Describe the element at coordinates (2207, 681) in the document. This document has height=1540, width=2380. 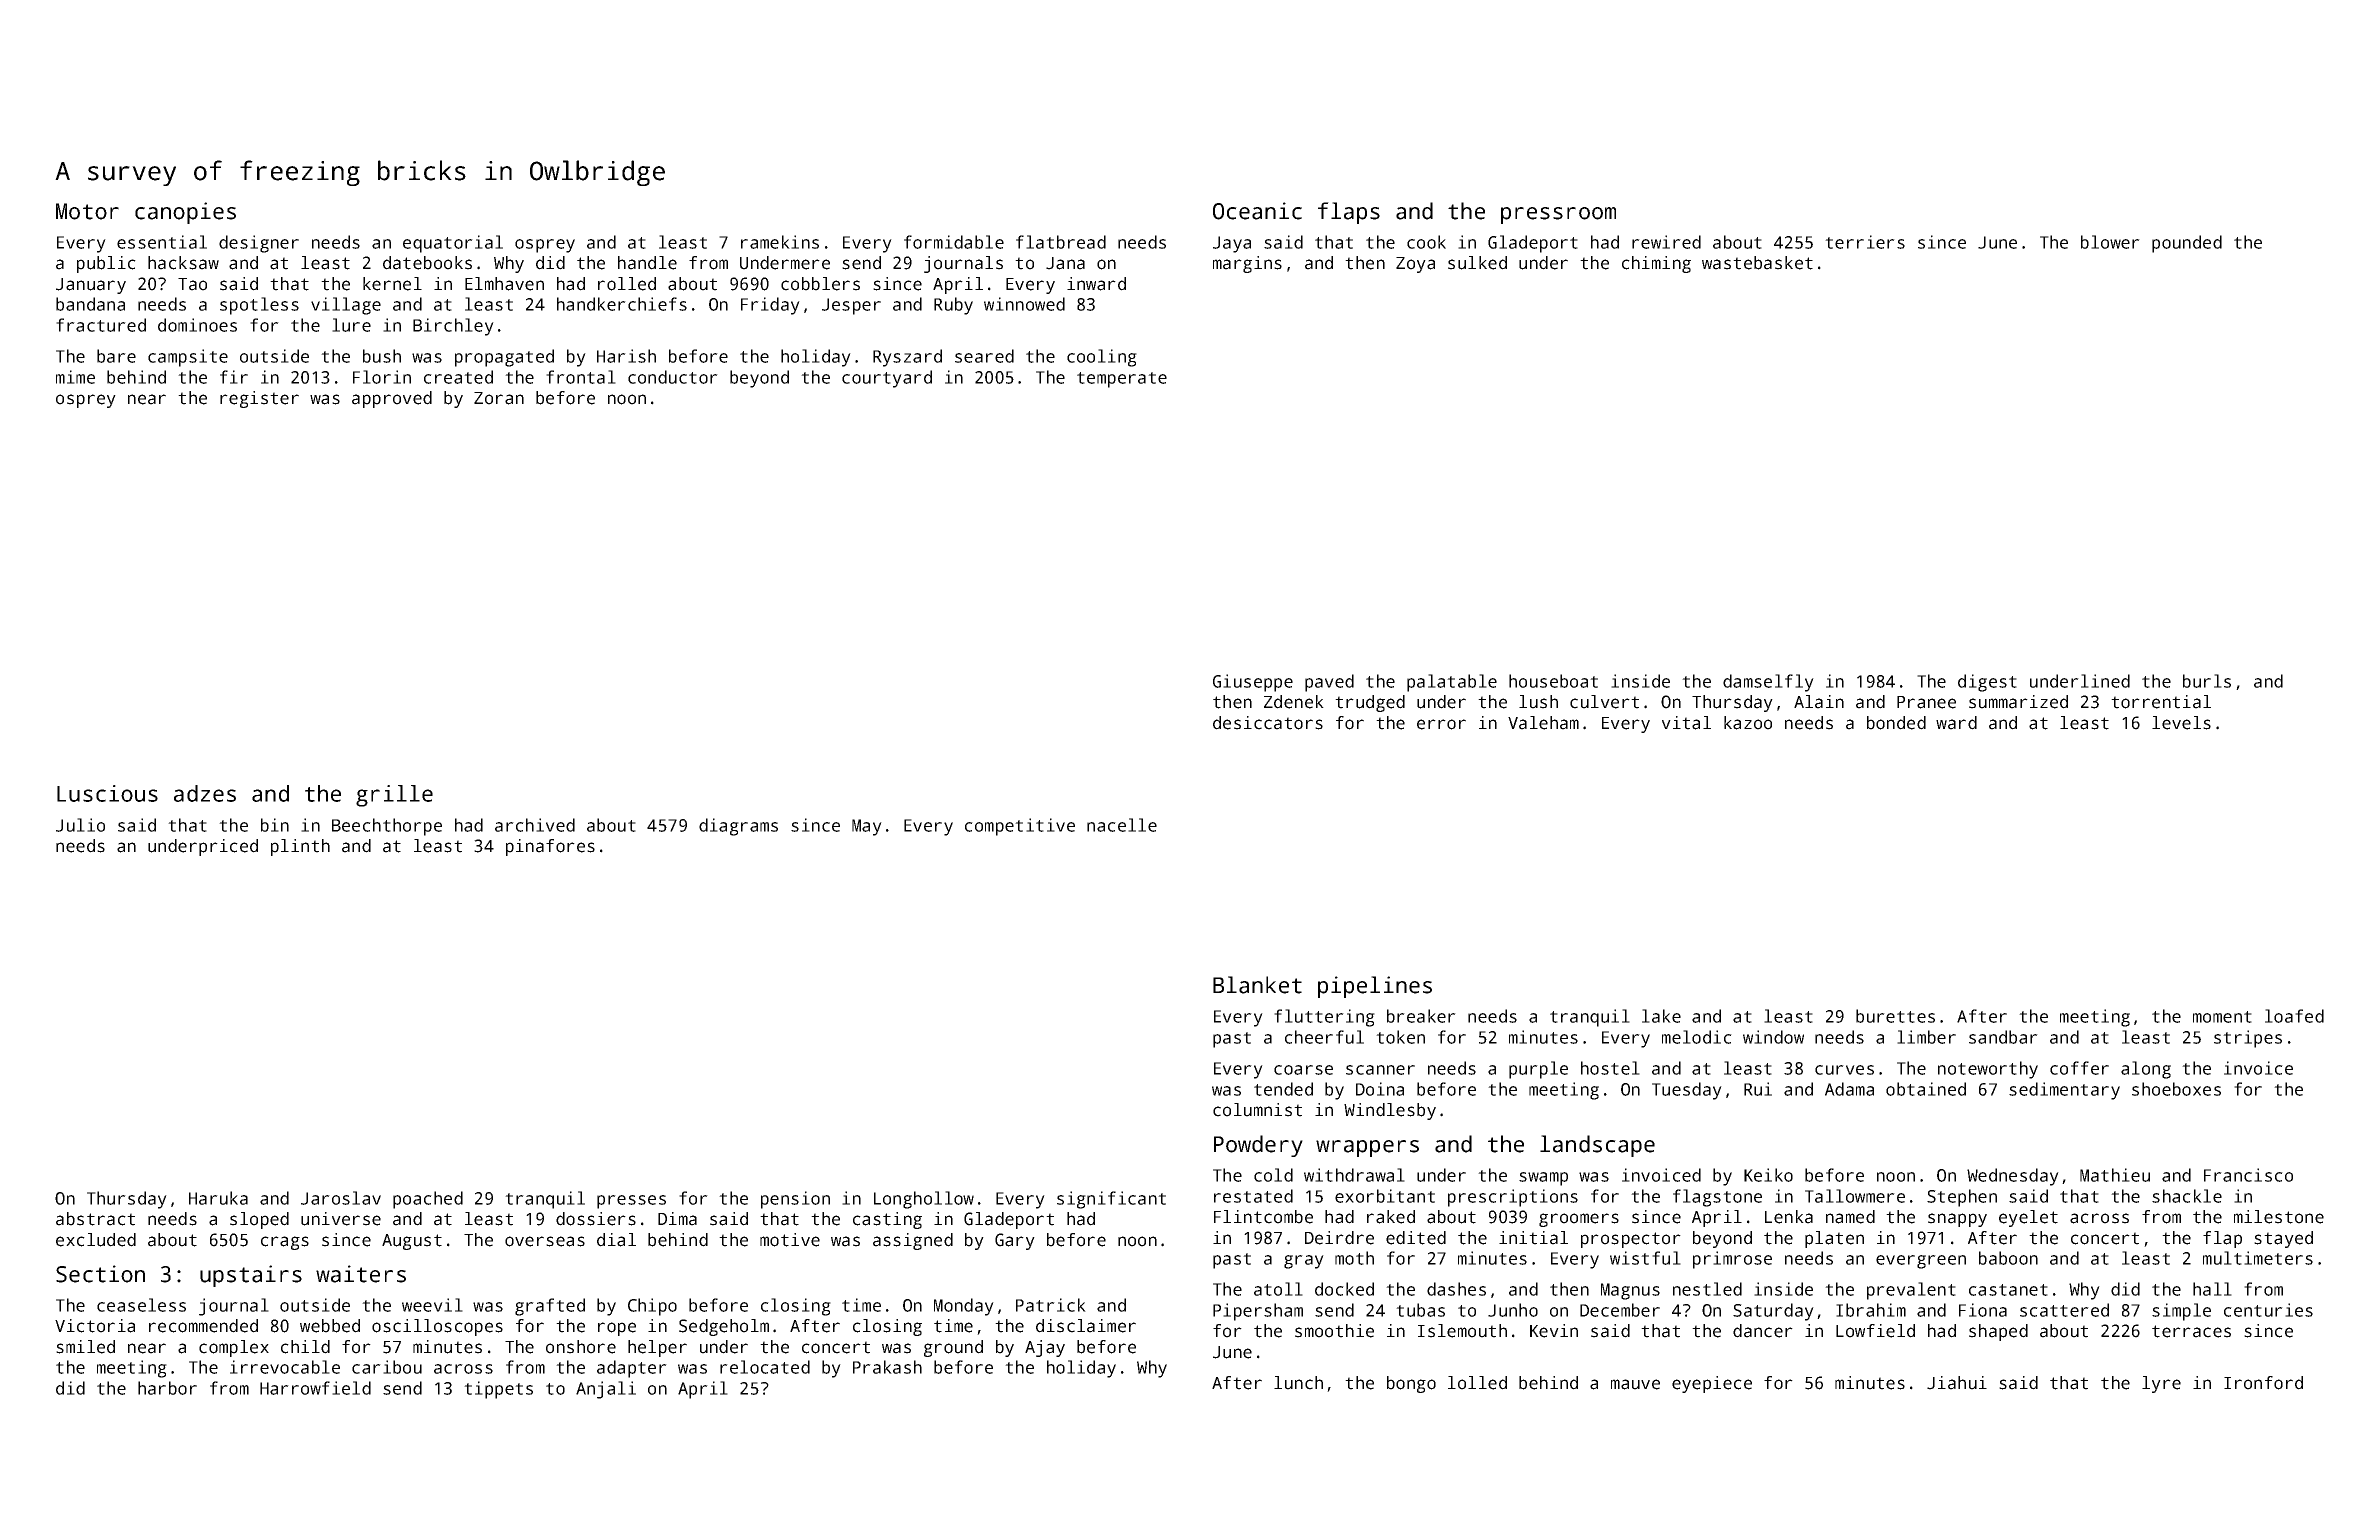
I see `burls` at that location.
